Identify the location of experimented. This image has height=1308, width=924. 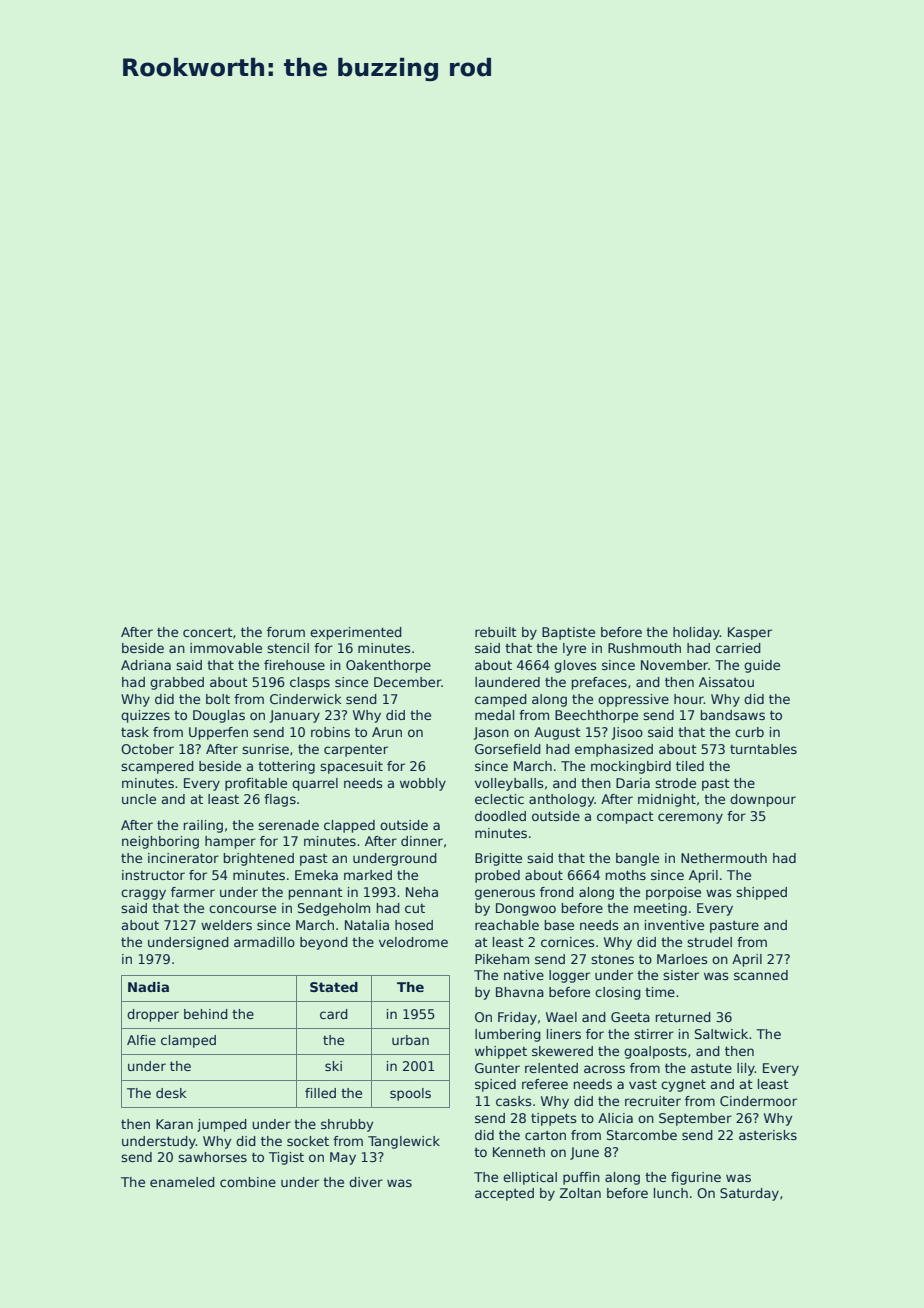
(356, 633).
